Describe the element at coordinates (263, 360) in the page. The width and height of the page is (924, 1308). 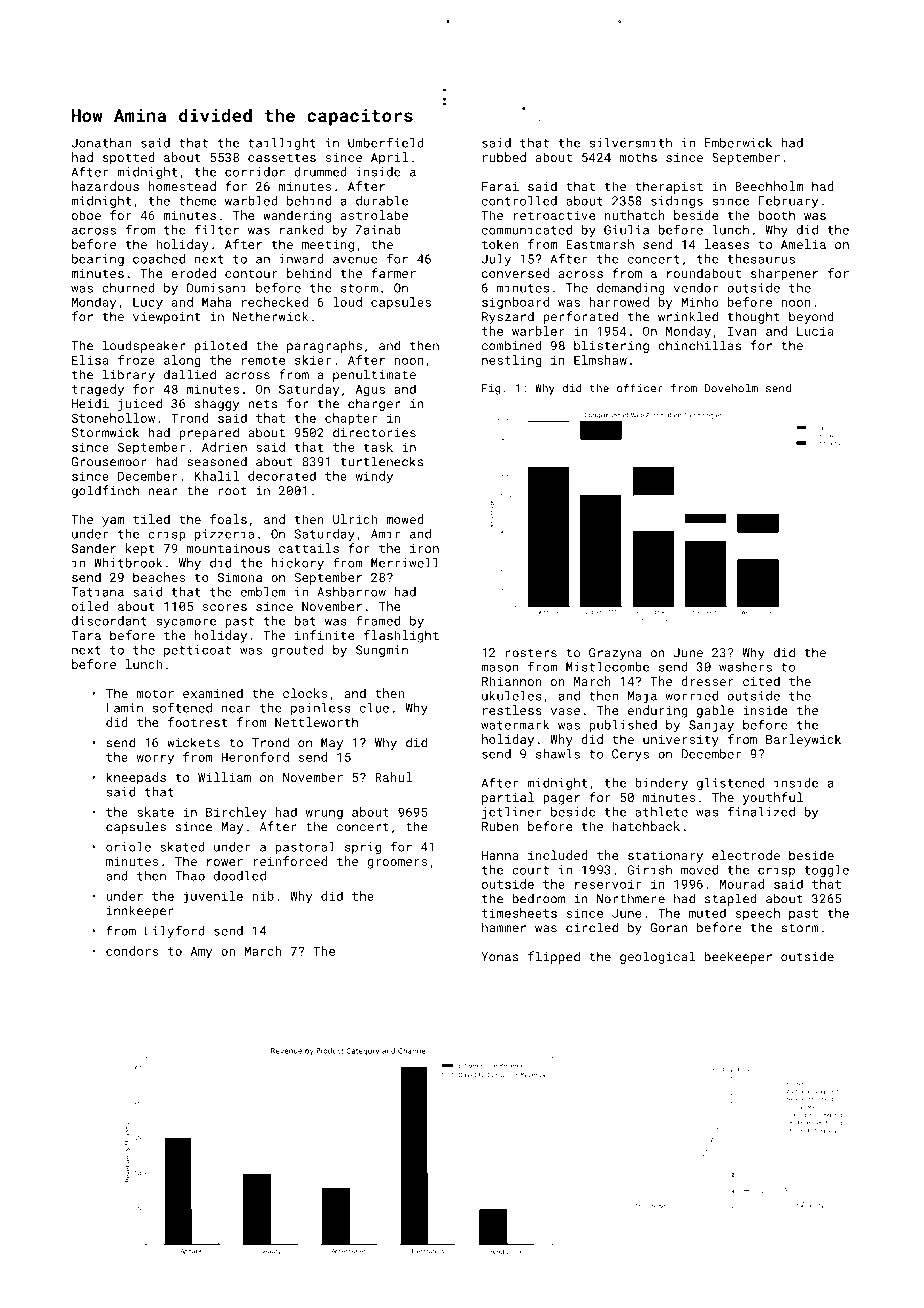
I see `remote` at that location.
